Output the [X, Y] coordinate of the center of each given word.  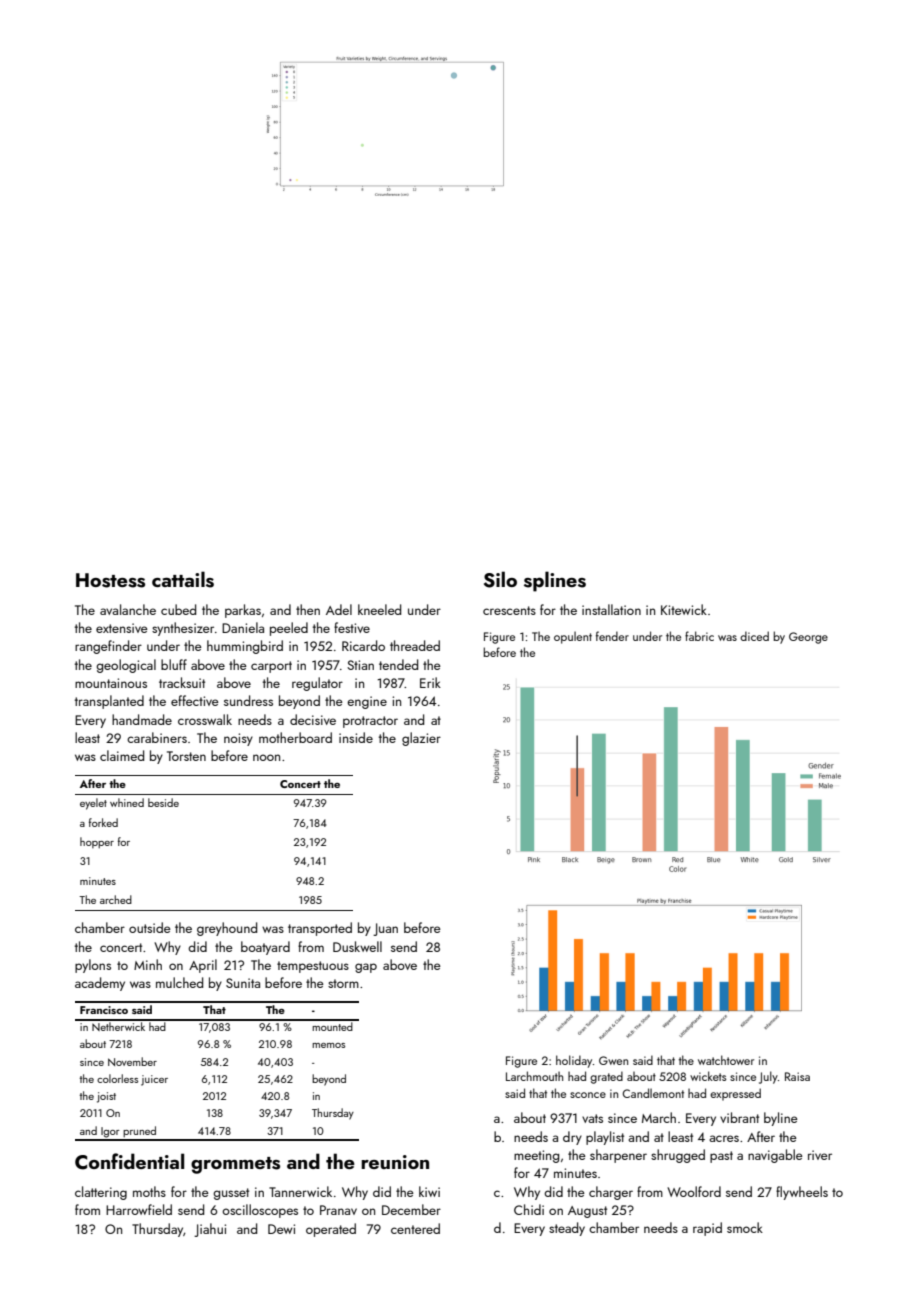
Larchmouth [534, 1076]
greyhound [227, 929]
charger [611, 1193]
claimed [122, 755]
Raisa [797, 1076]
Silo [500, 579]
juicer [154, 1080]
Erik [430, 682]
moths [149, 1191]
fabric [699, 636]
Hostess [110, 580]
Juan [385, 929]
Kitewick [684, 609]
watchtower [726, 1060]
